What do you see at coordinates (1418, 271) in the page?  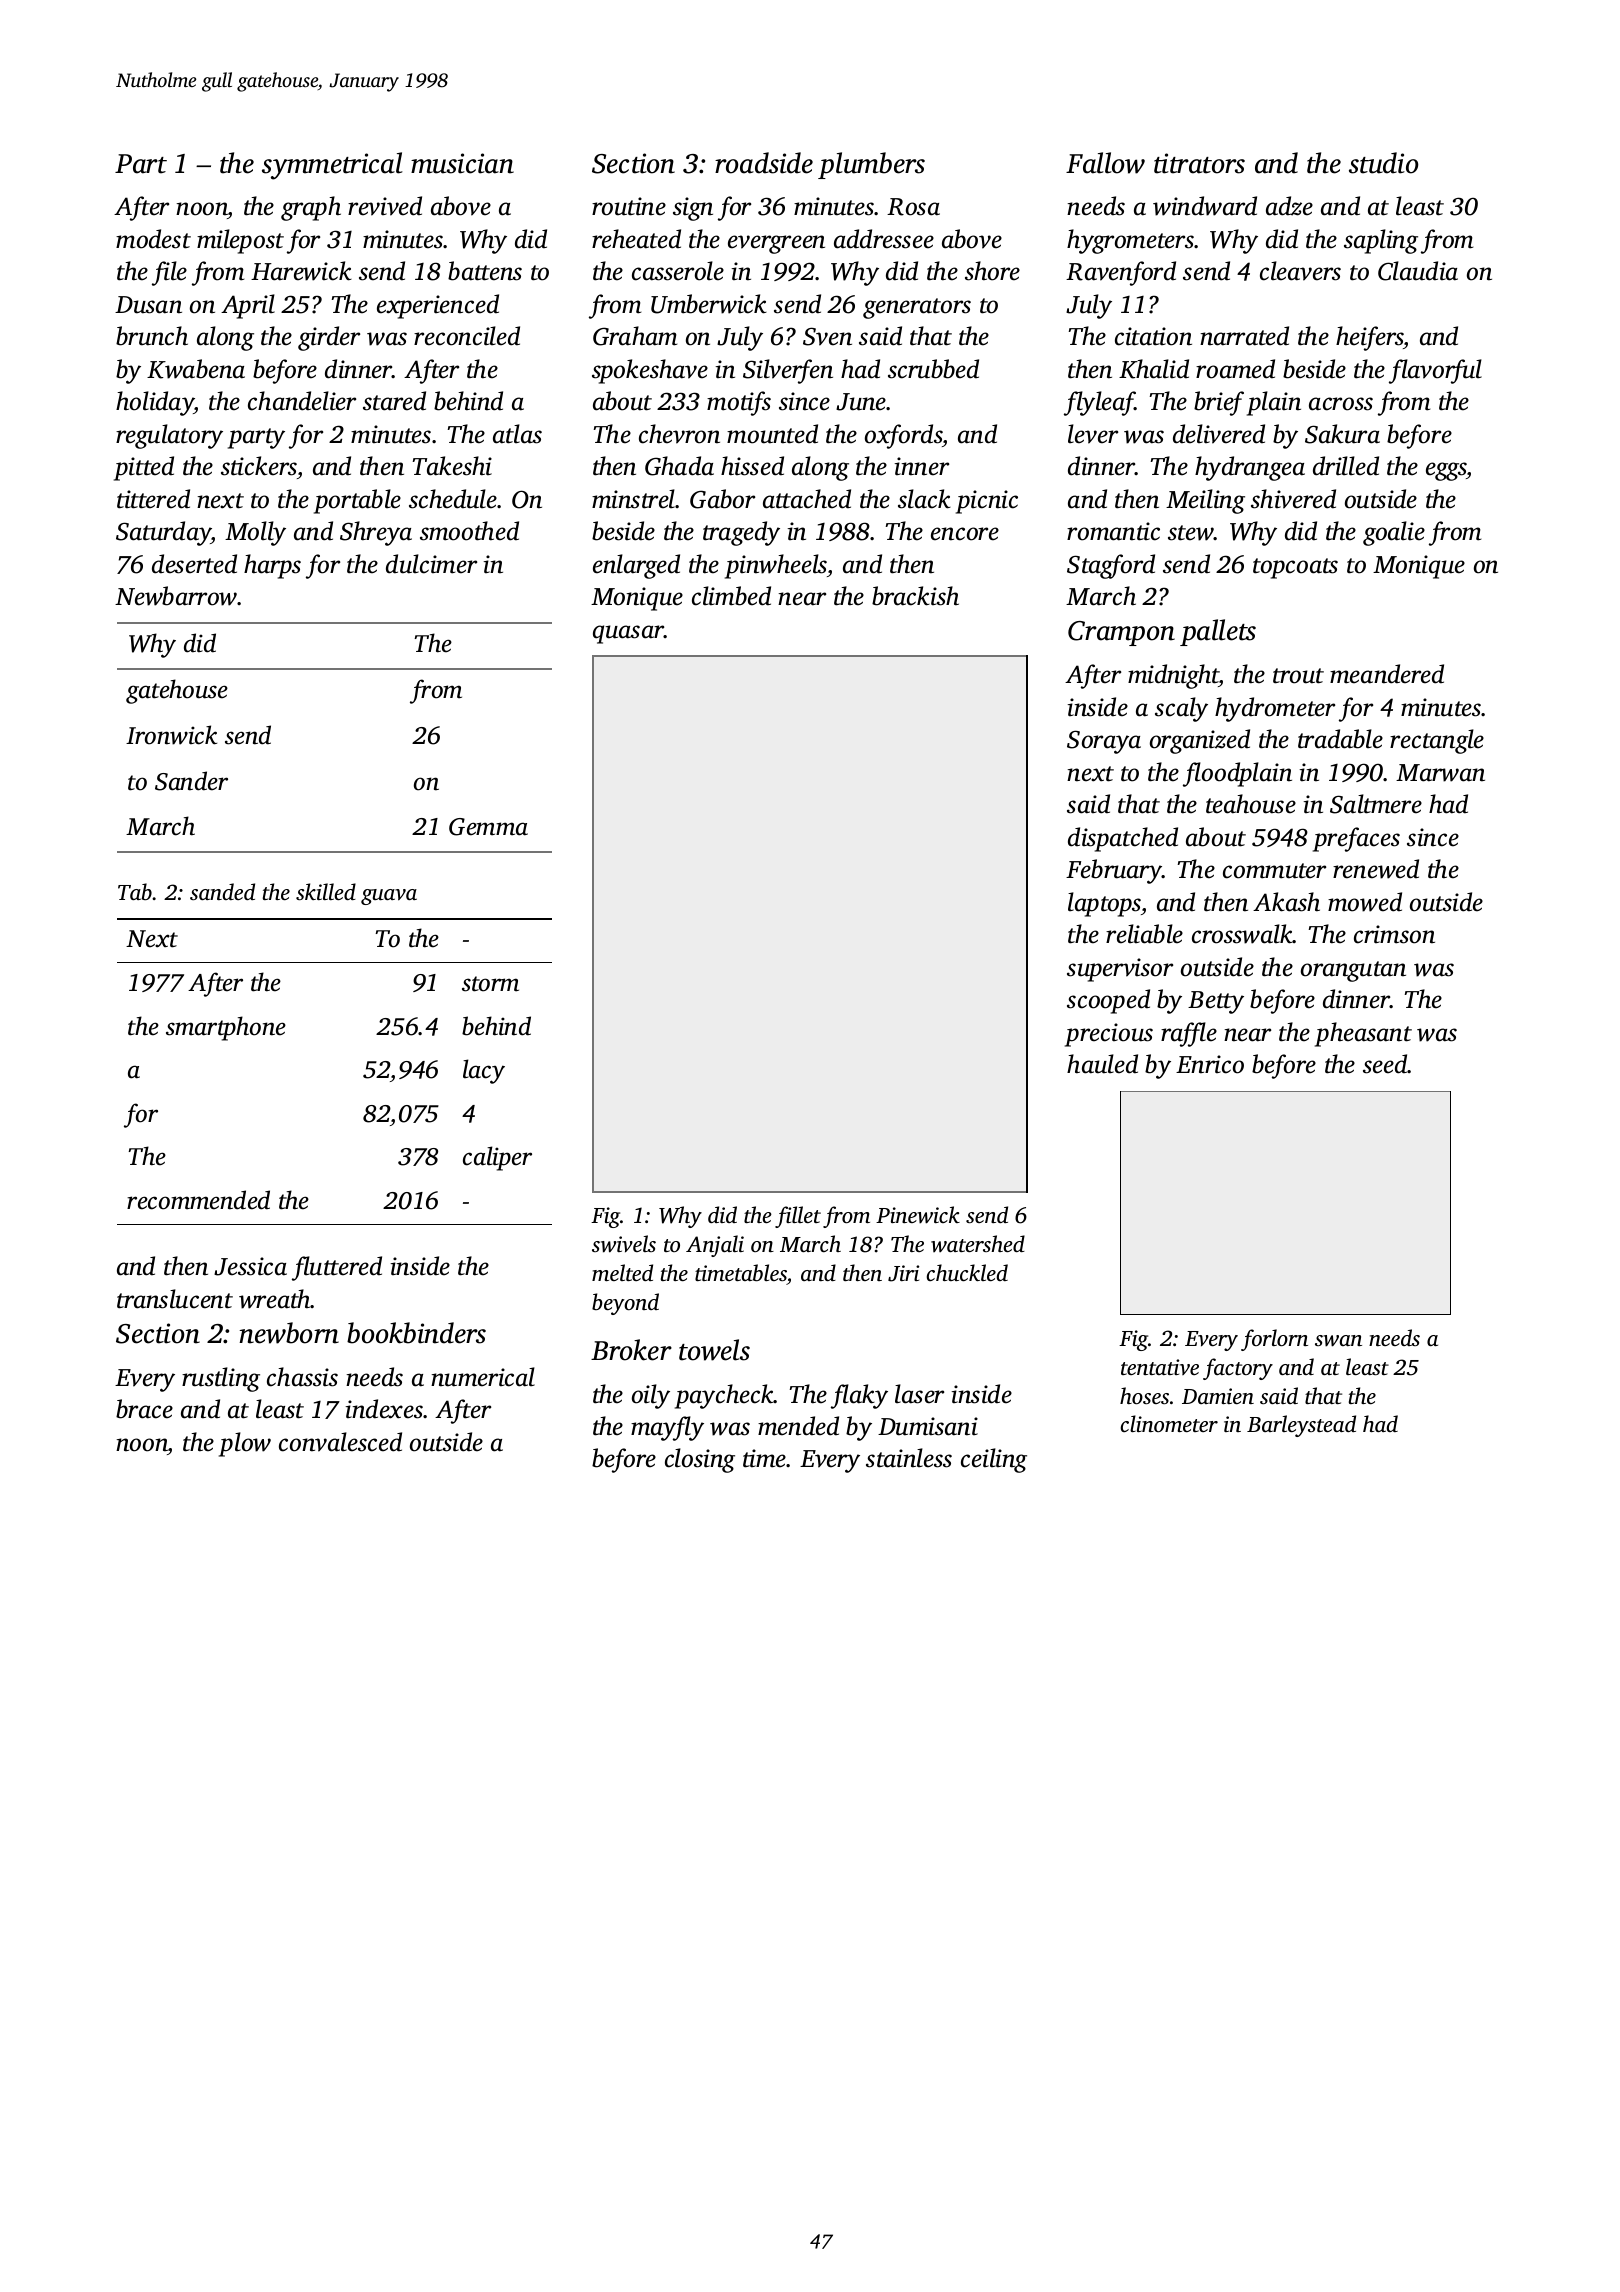 I see `Claudia` at bounding box center [1418, 271].
